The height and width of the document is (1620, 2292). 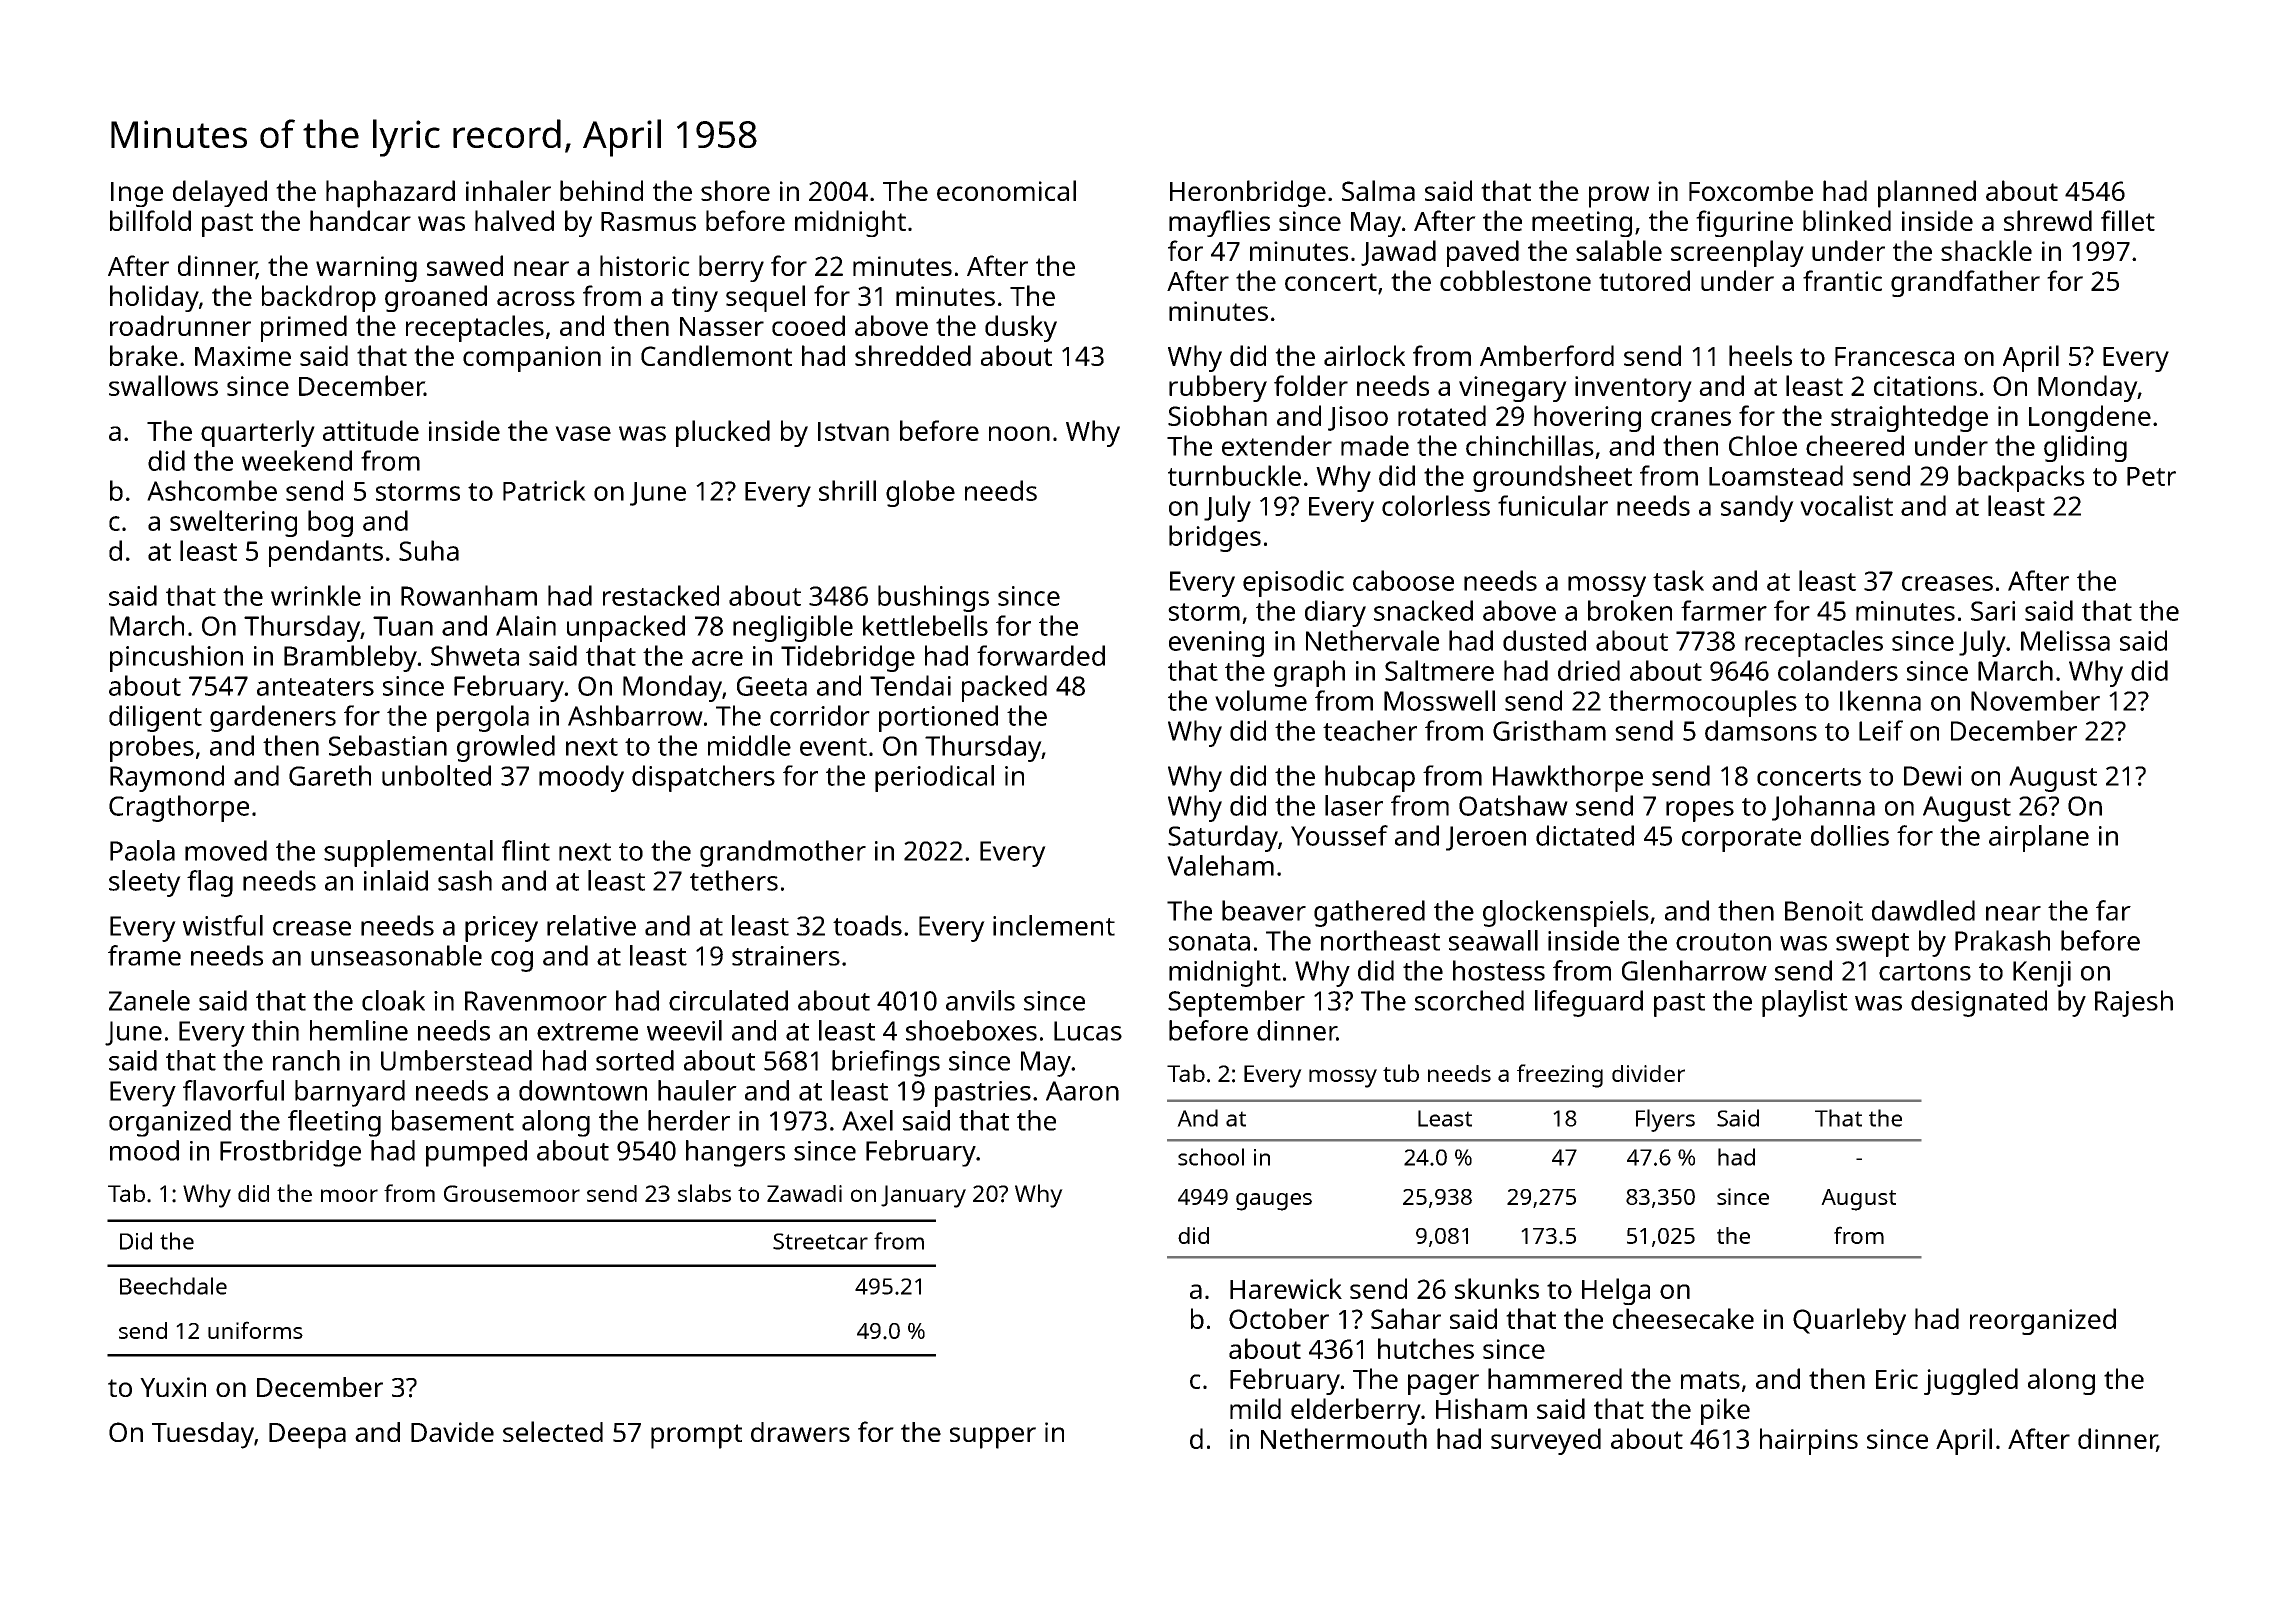 I want to click on companion, so click(x=532, y=359).
